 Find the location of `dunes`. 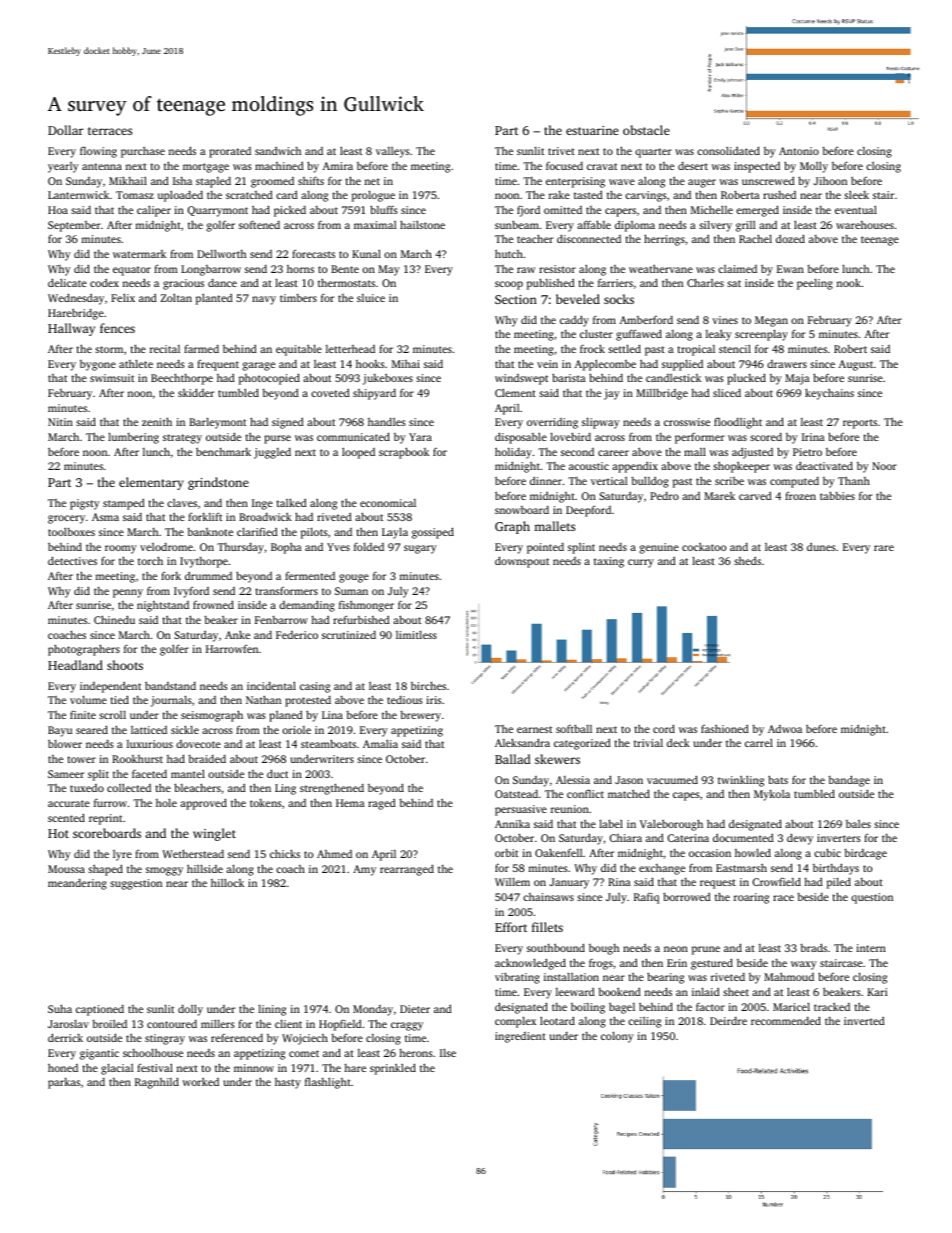

dunes is located at coordinates (821, 546).
